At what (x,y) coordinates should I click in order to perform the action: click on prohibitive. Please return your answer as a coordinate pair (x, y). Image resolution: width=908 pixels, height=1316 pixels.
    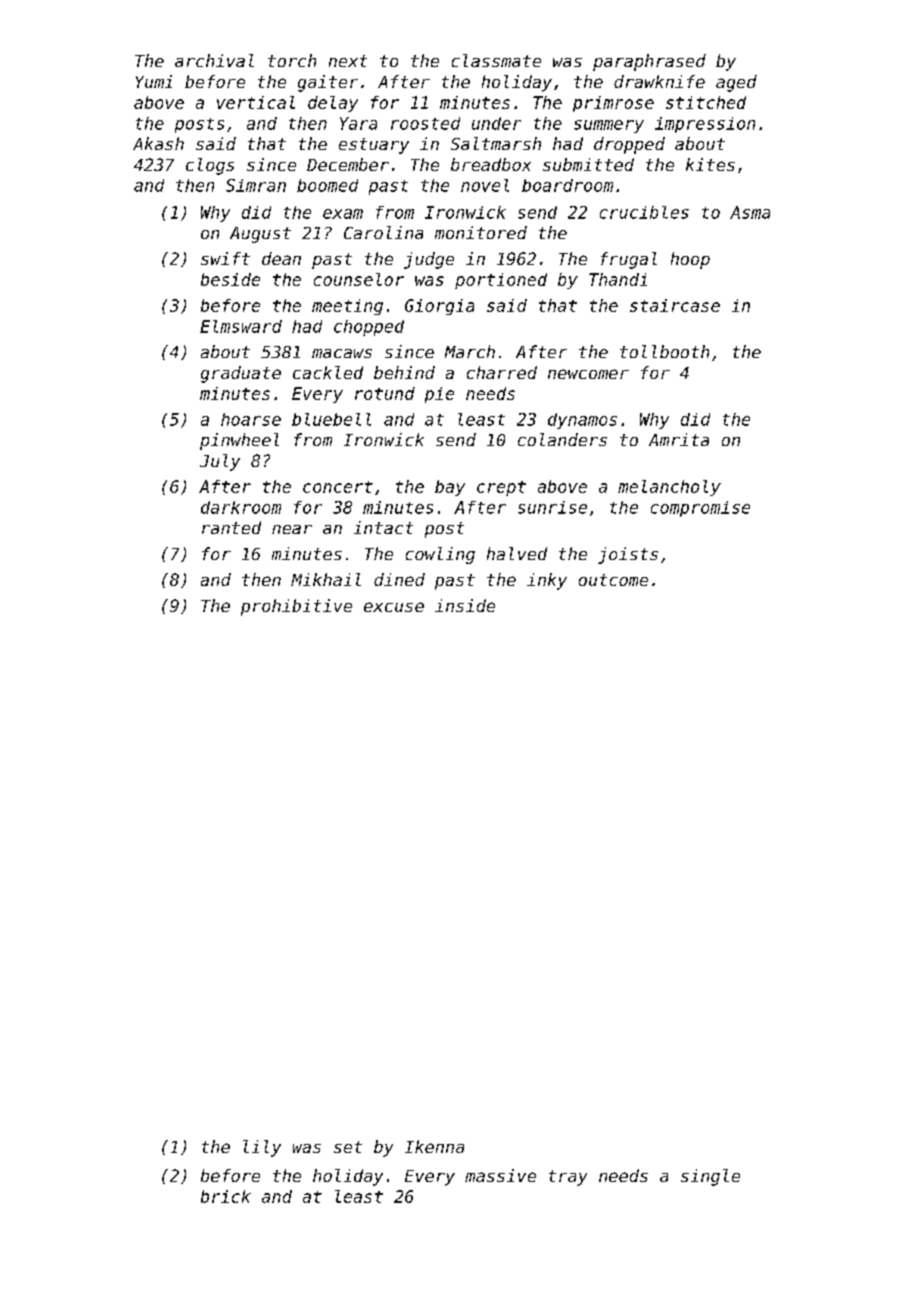
    Looking at the image, I should click on (296, 607).
